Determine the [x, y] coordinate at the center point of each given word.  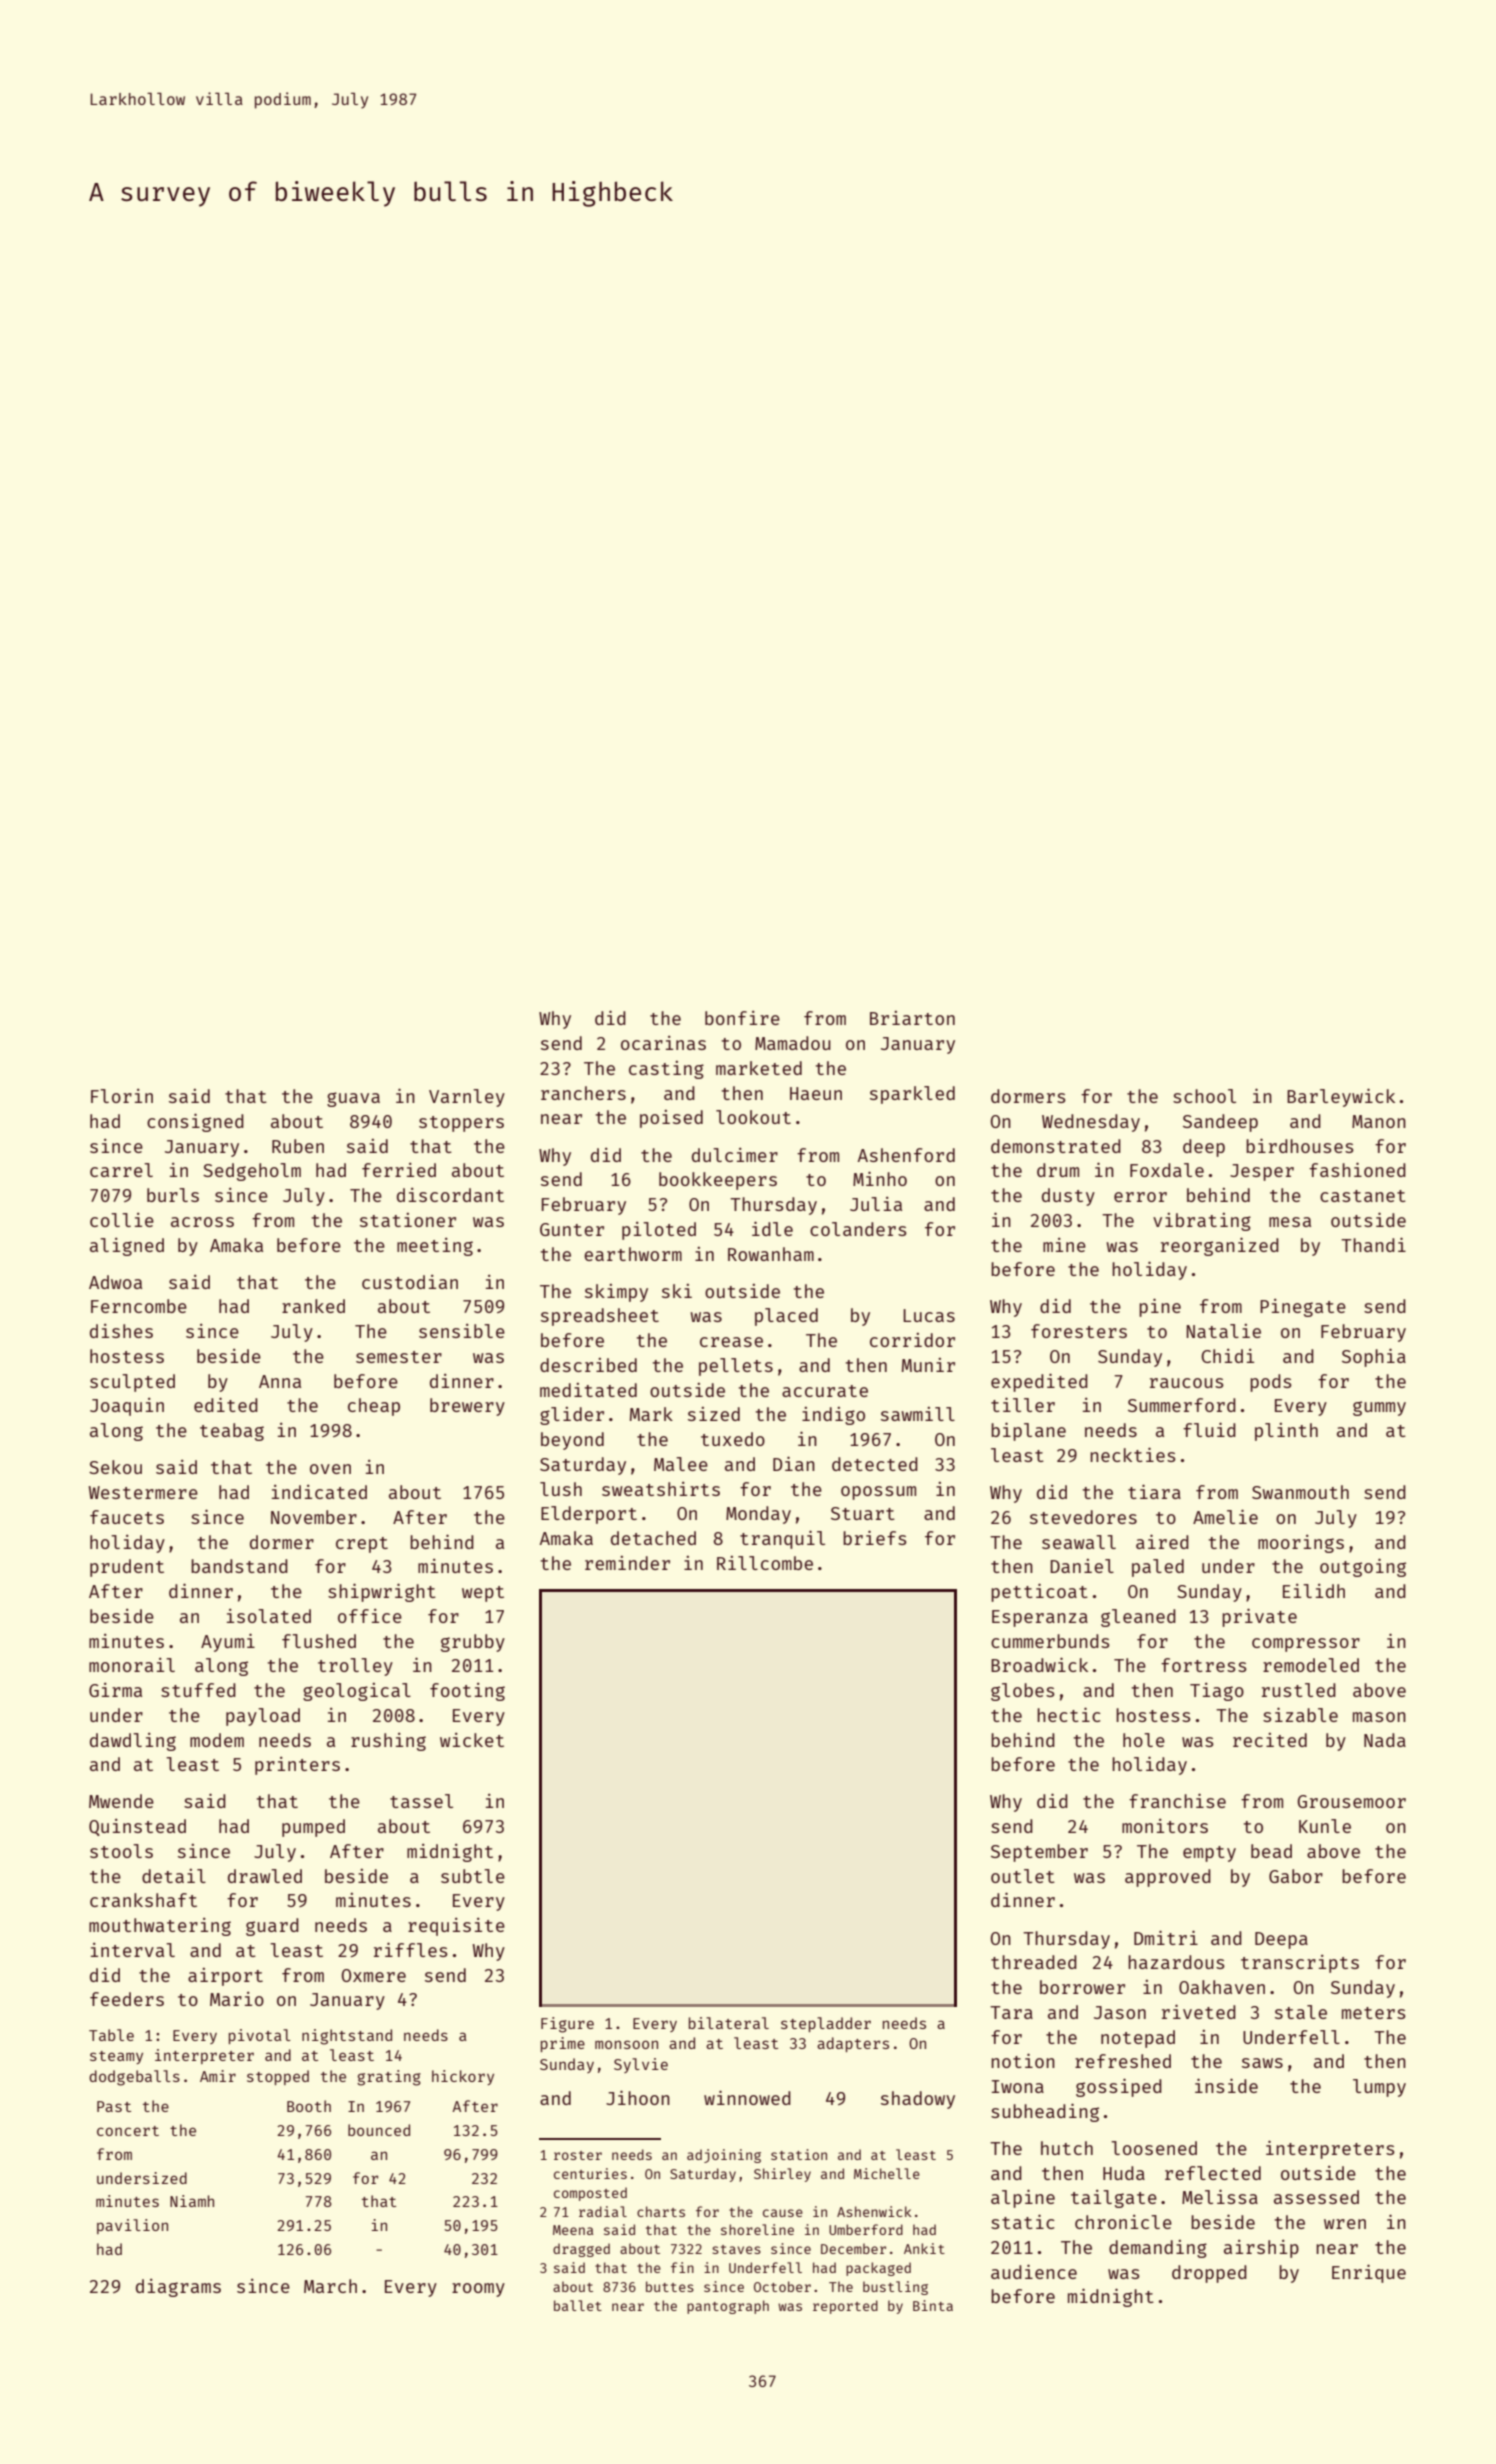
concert [128, 2131]
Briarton [912, 1018]
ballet [578, 2305]
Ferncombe [139, 1306]
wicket [472, 1740]
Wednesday [1091, 1123]
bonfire [742, 1018]
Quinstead [137, 1827]
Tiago [1217, 1692]
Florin [122, 1096]
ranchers [583, 1093]
